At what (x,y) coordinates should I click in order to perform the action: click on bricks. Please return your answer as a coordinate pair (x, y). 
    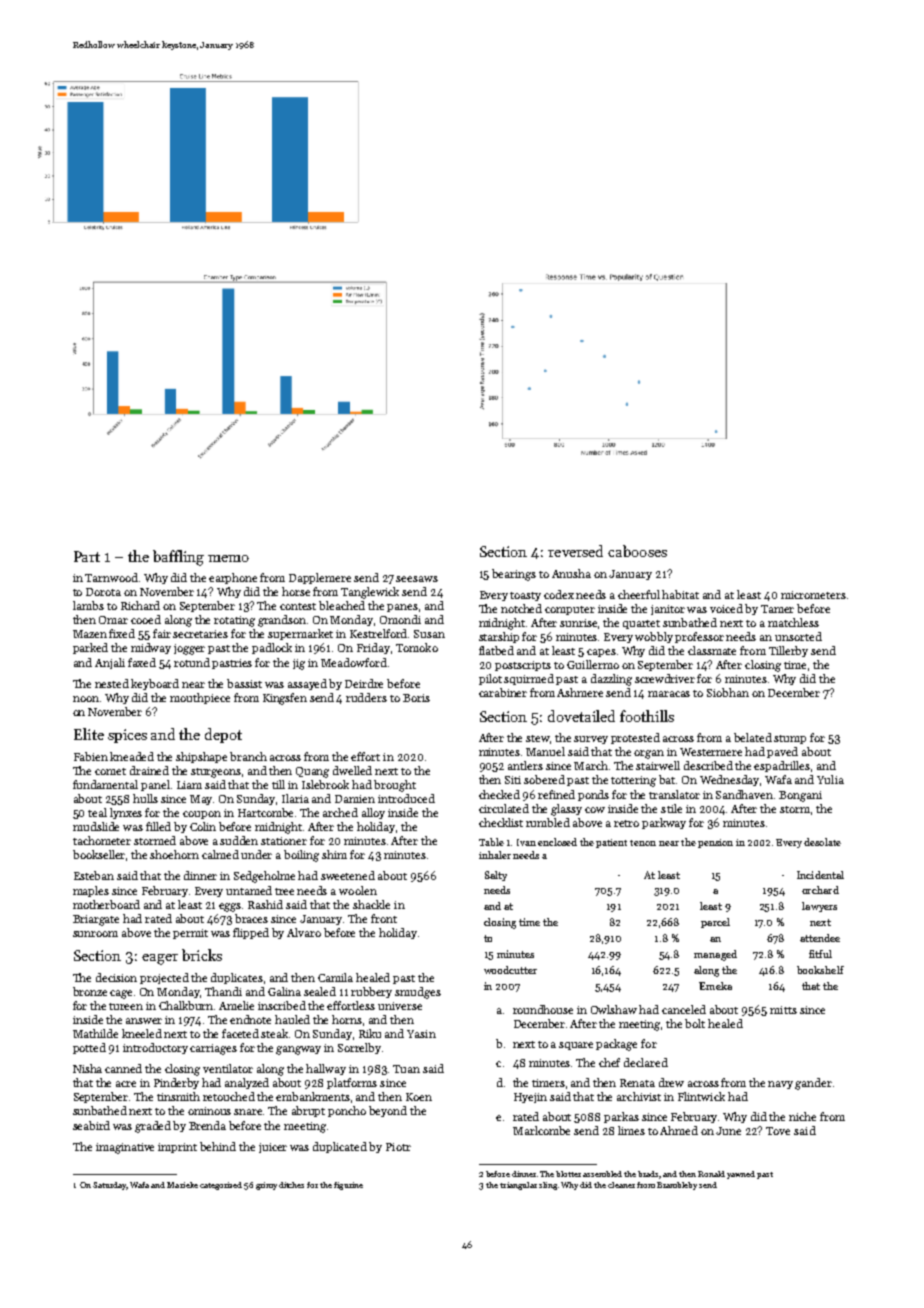
    Looking at the image, I should click on (202, 955).
